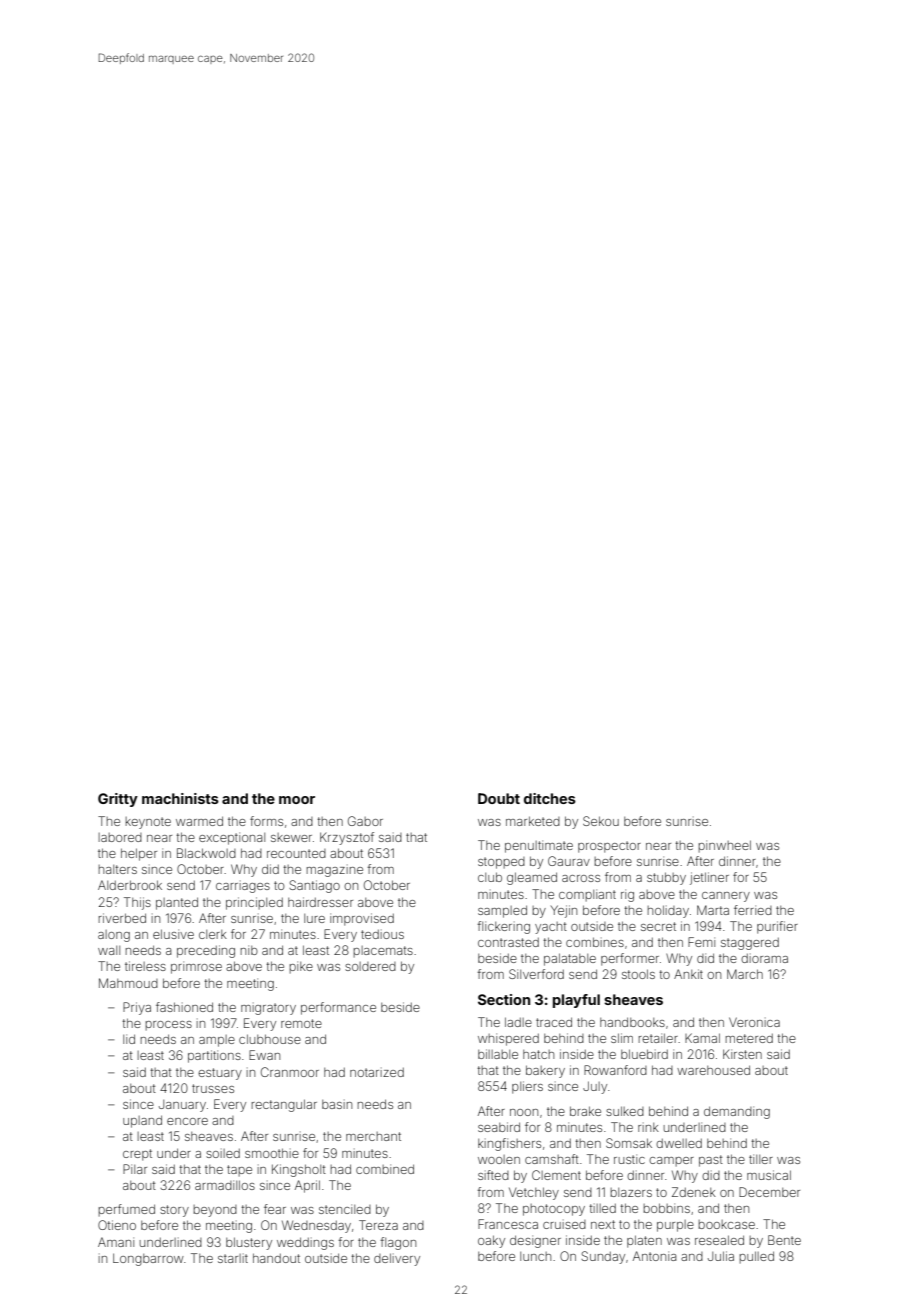 Image resolution: width=908 pixels, height=1316 pixels. Describe the element at coordinates (550, 798) in the screenshot. I see `ditches` at that location.
